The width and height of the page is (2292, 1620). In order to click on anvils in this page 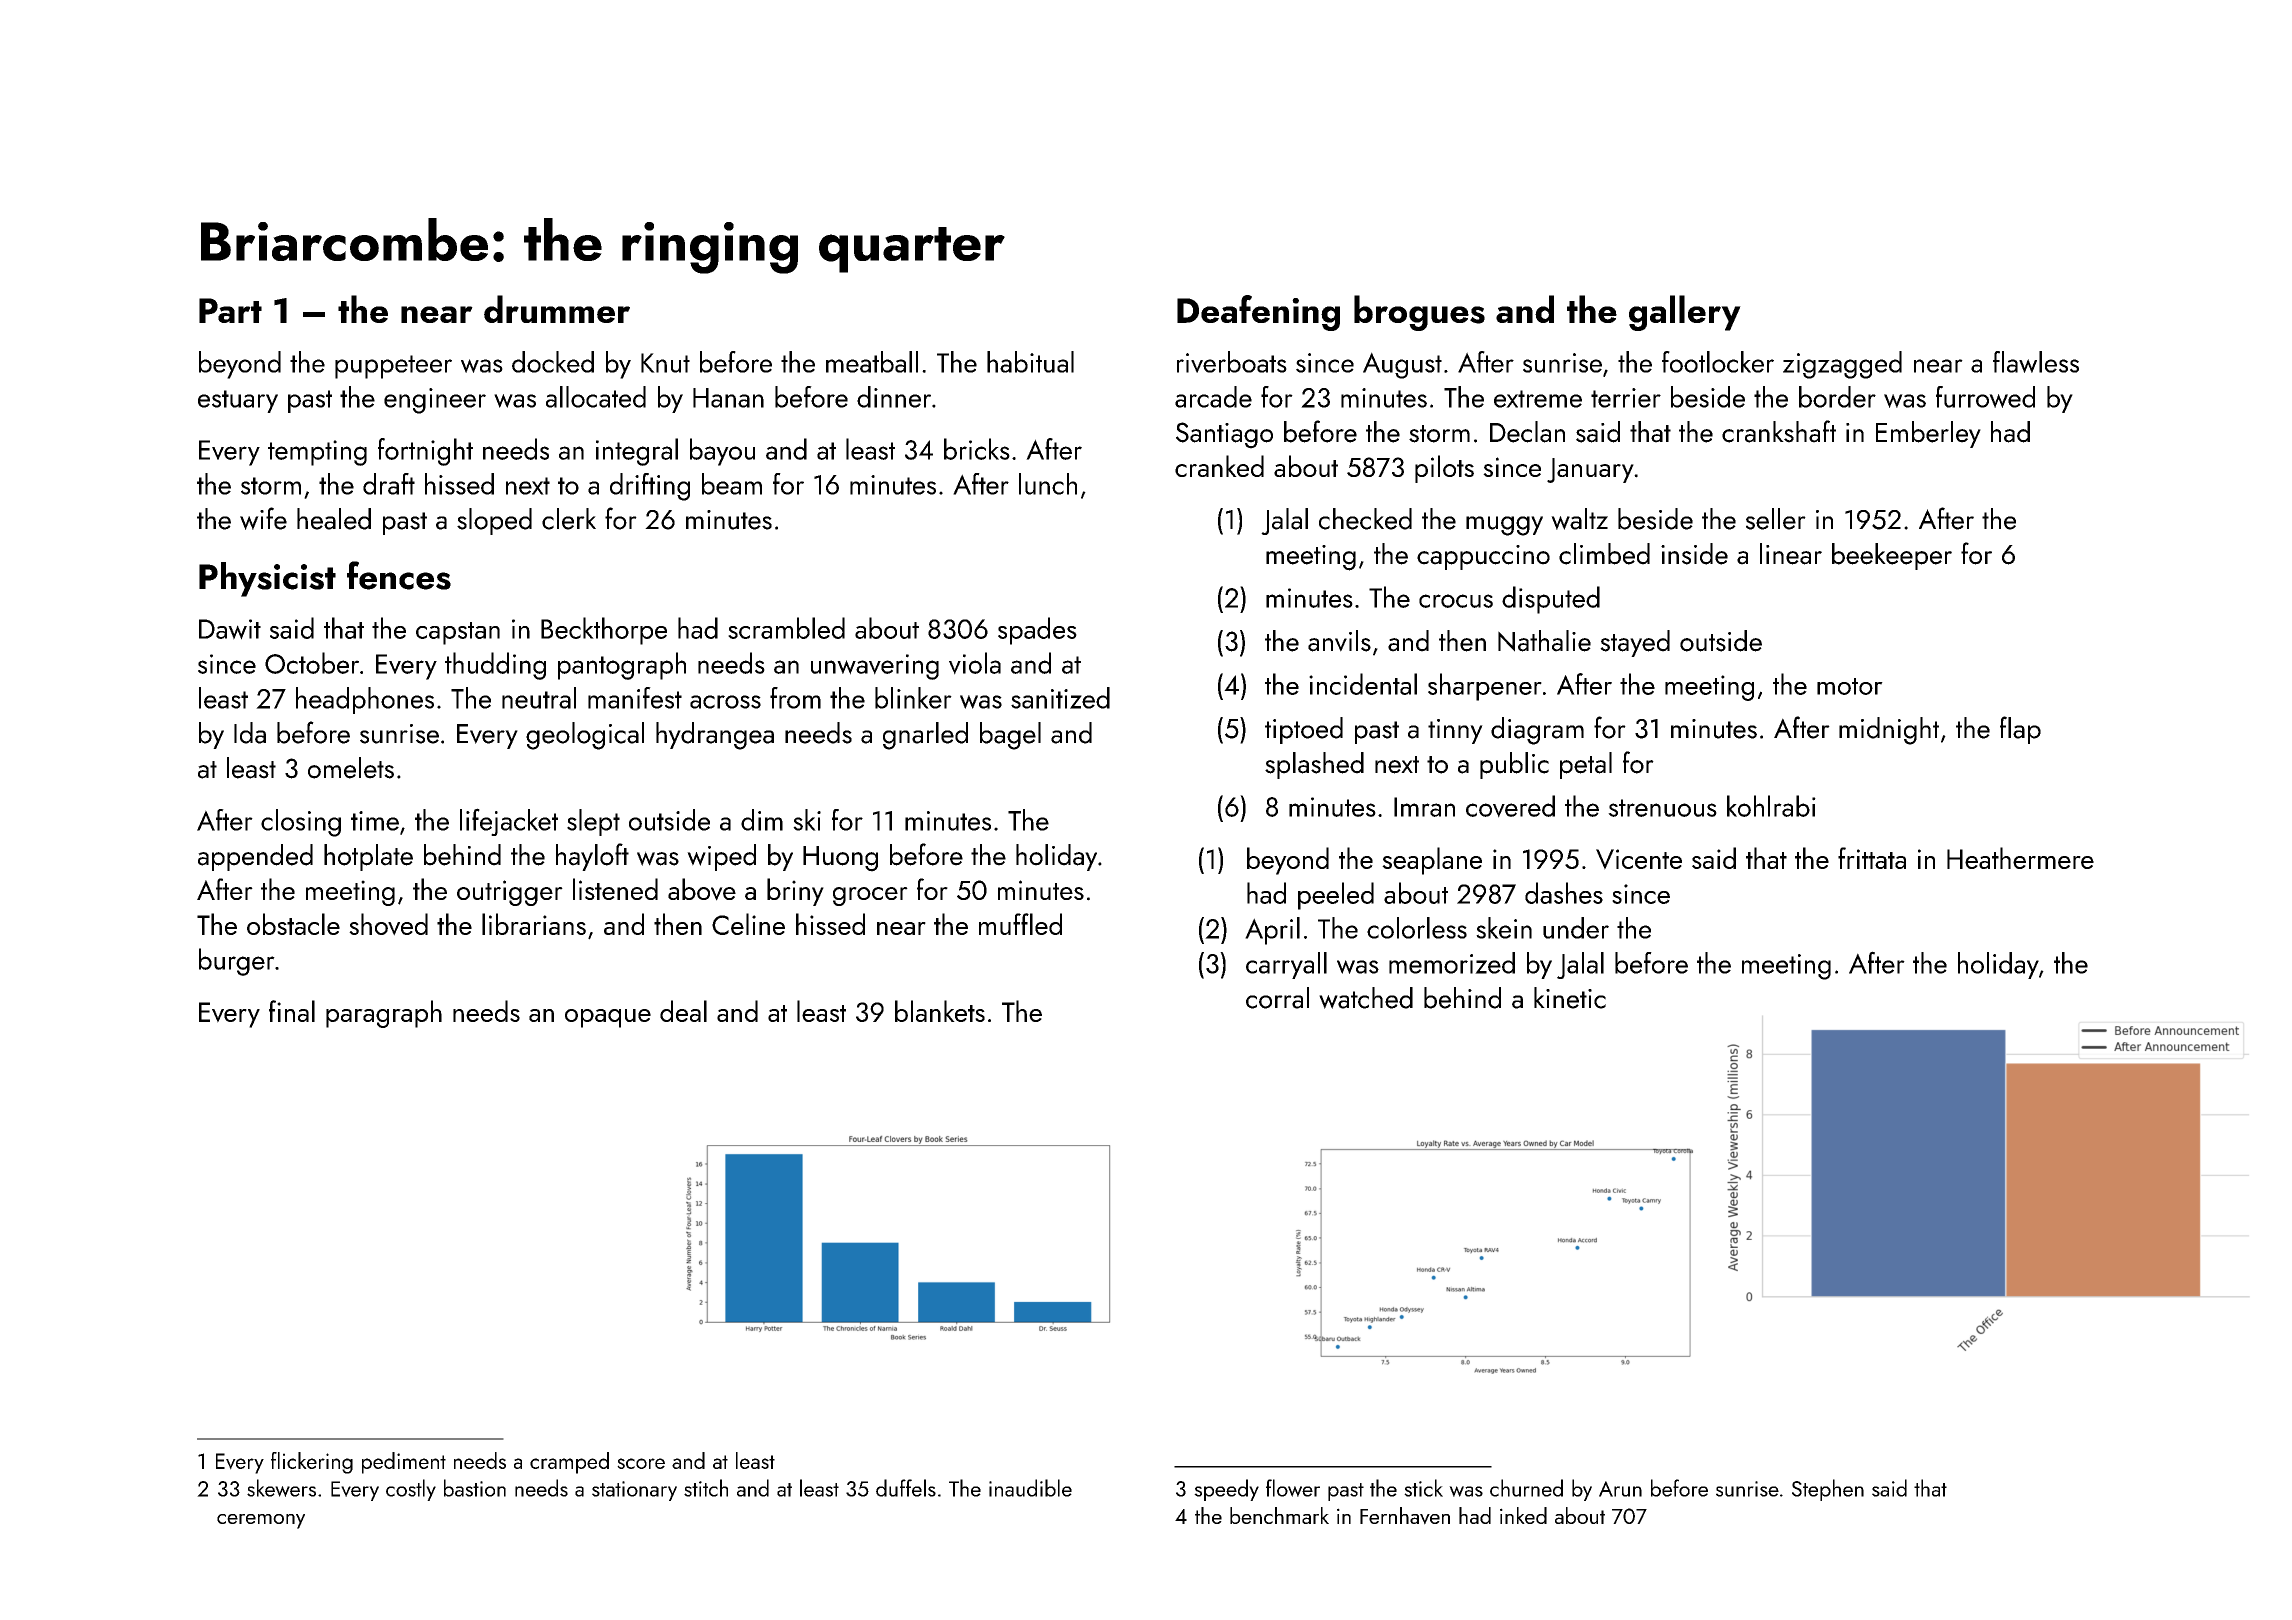, I will do `click(1339, 641)`.
